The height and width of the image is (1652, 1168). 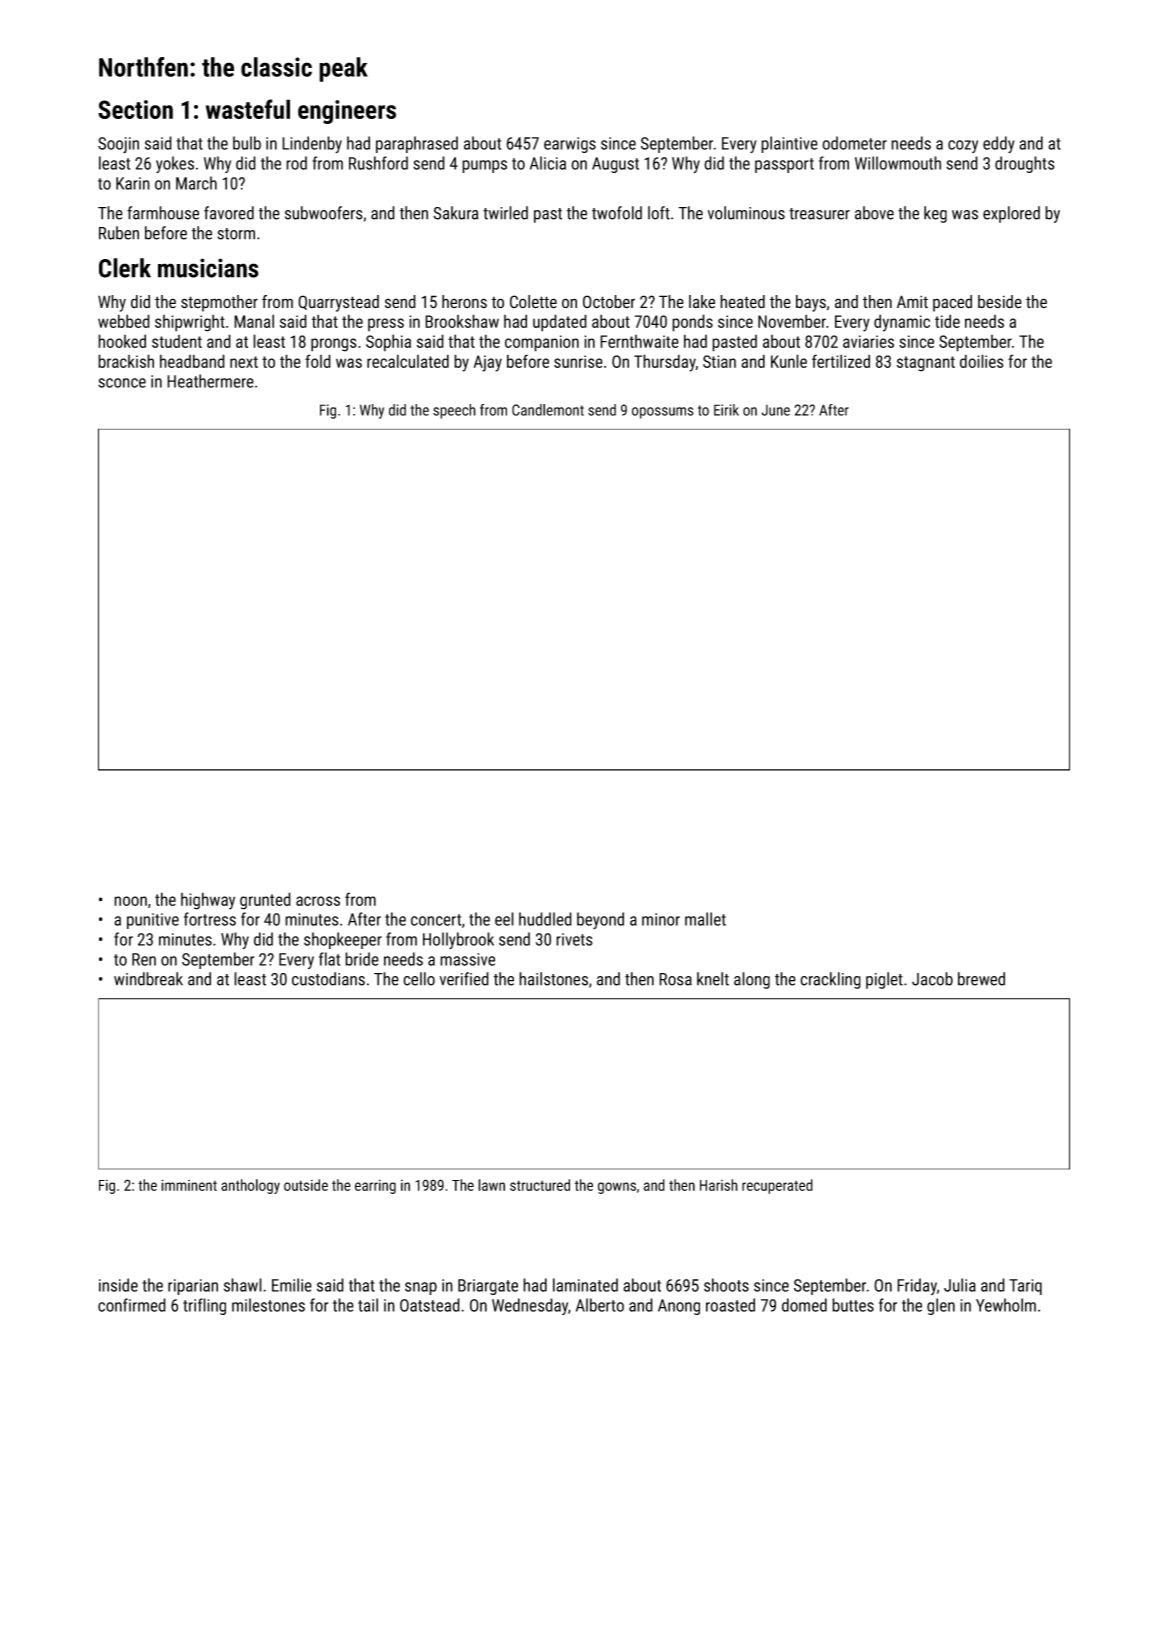 What do you see at coordinates (570, 145) in the image?
I see `earwigs` at bounding box center [570, 145].
